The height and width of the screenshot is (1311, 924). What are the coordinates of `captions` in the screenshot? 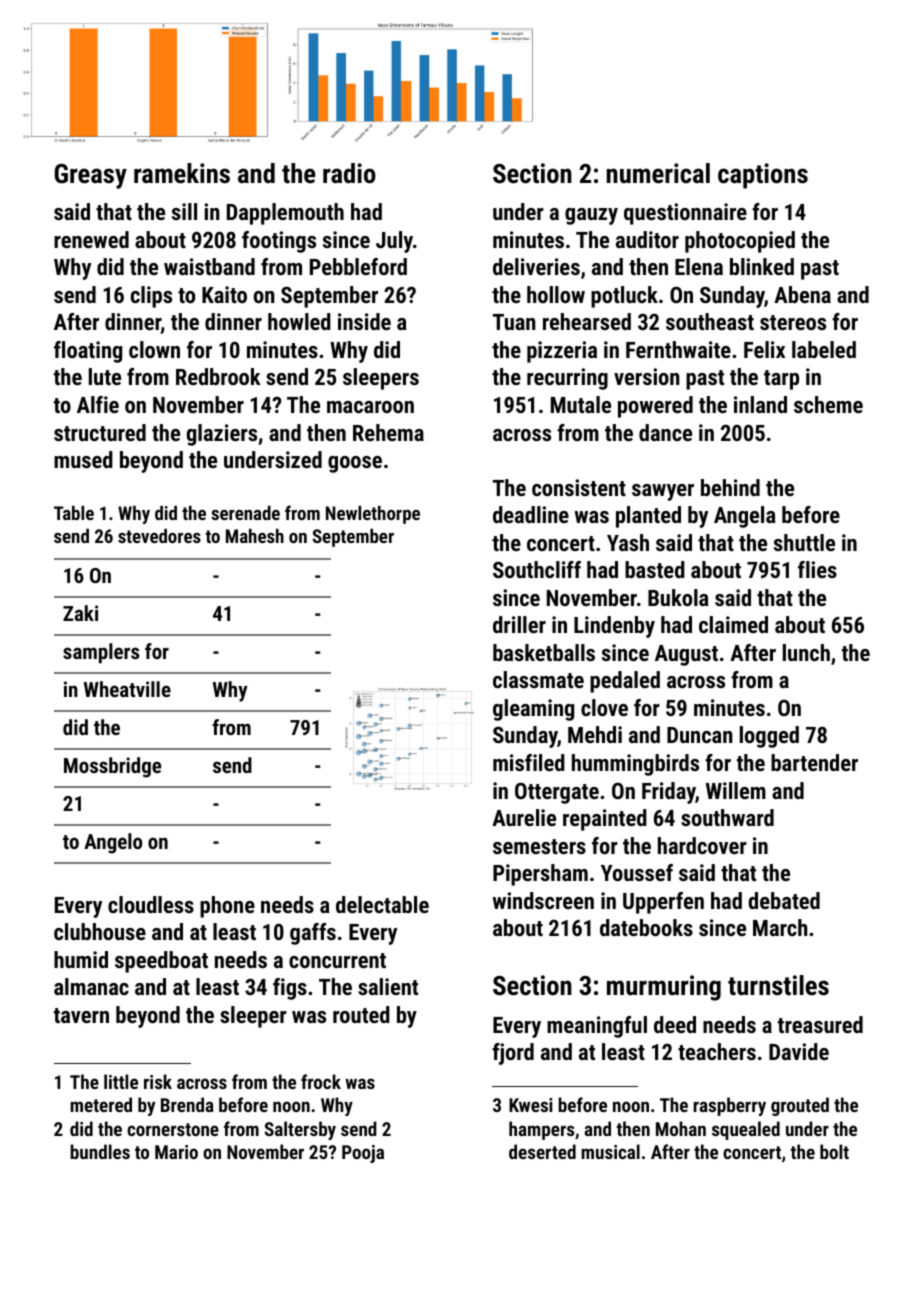 It's located at (763, 176).
